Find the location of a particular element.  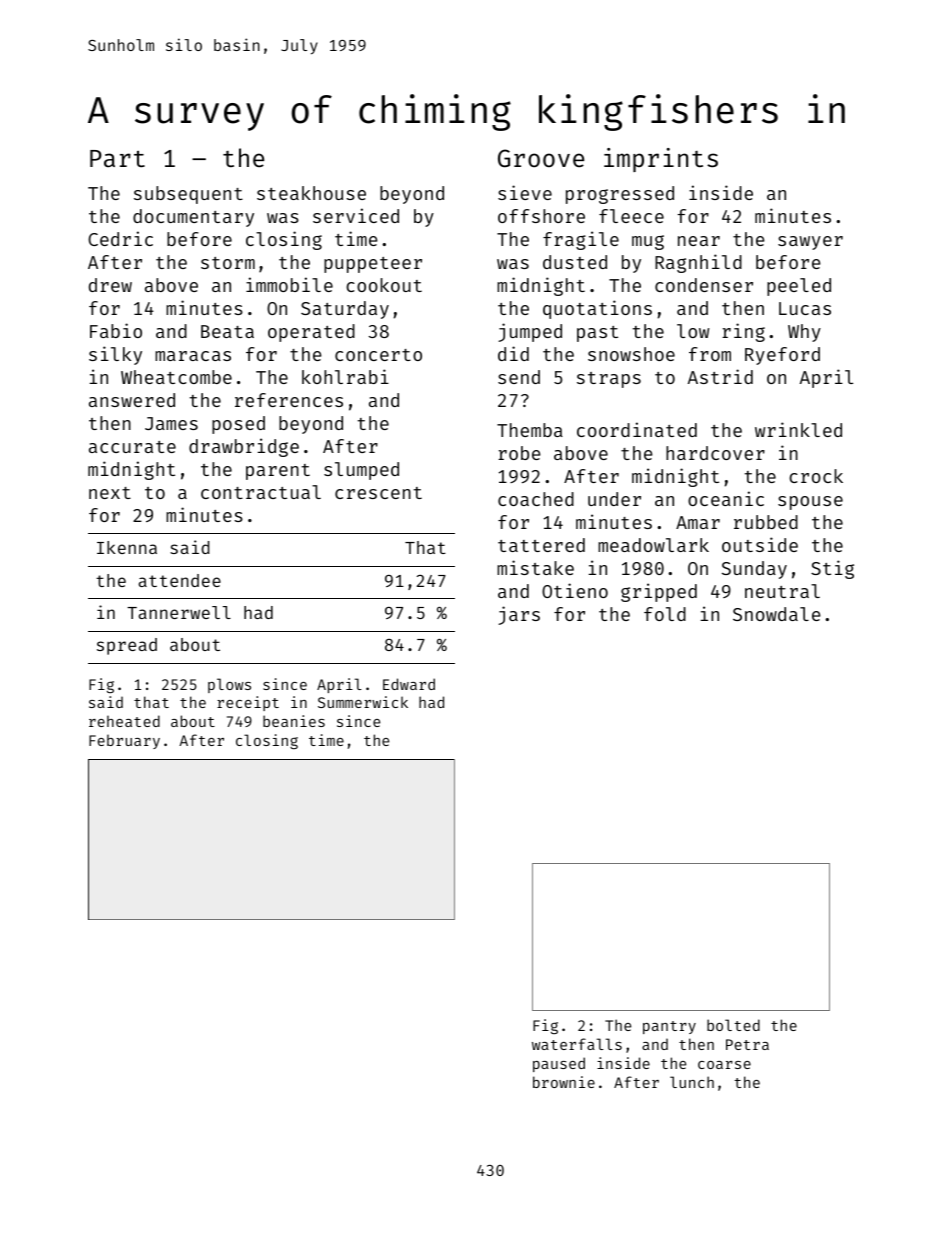

paused is located at coordinates (559, 1064).
